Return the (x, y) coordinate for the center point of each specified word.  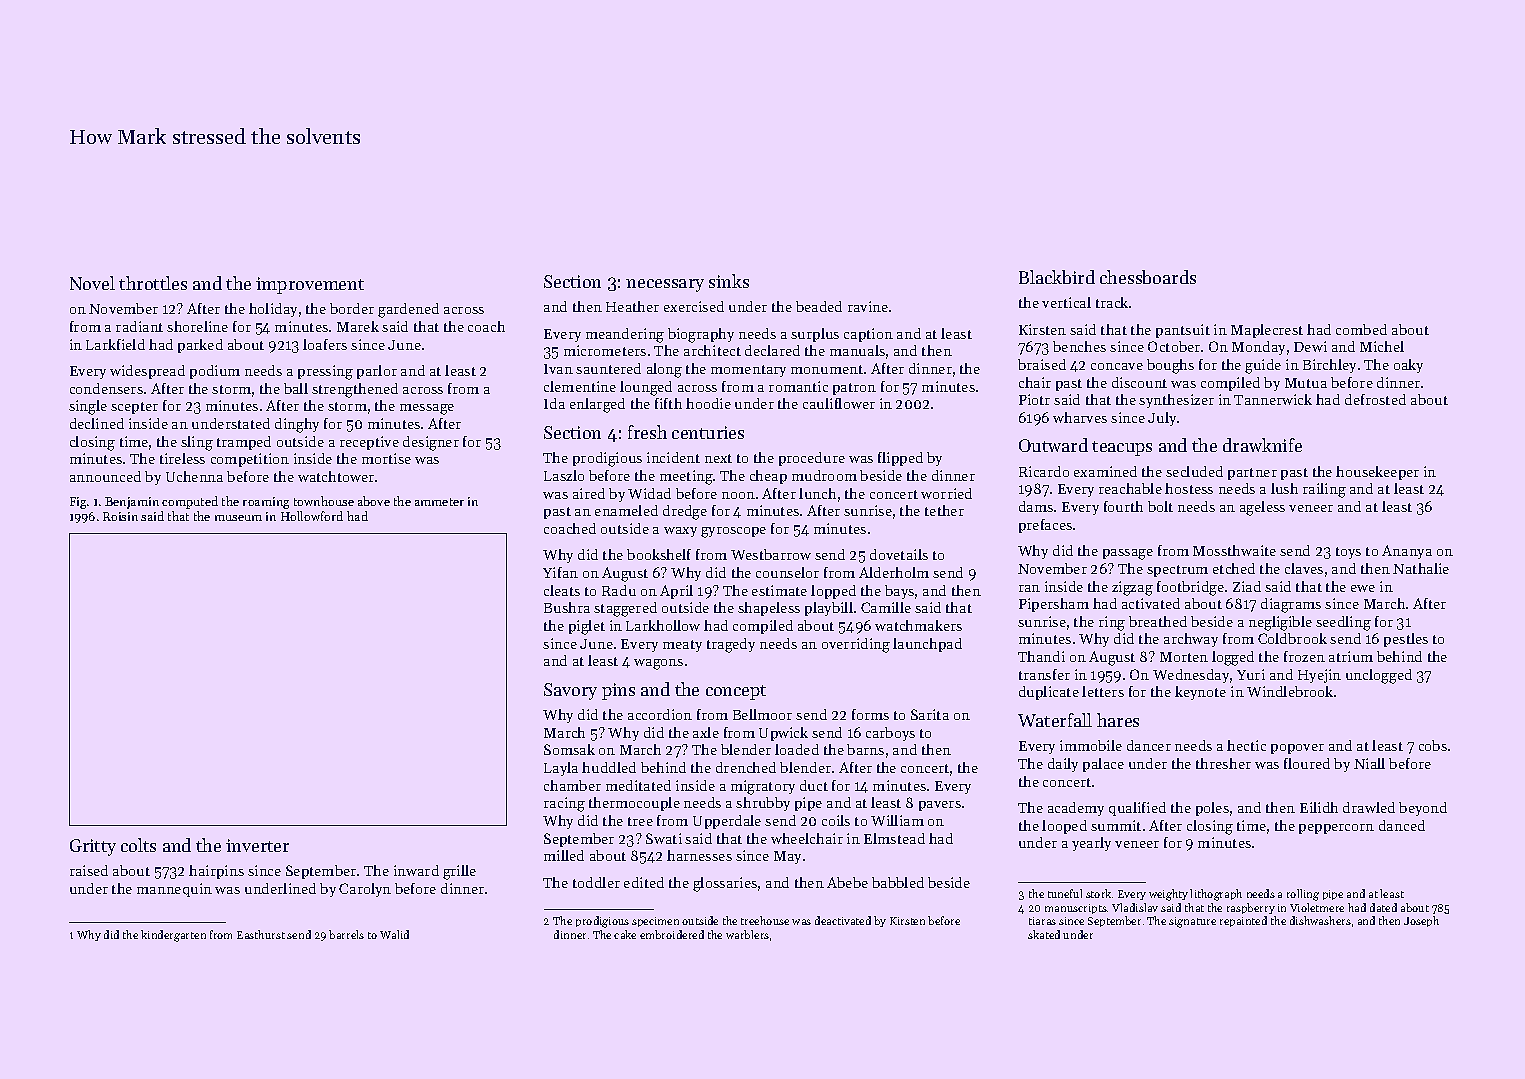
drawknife (1262, 445)
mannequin (174, 890)
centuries (708, 432)
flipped (900, 459)
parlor (377, 372)
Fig (78, 503)
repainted (1243, 921)
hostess (1189, 488)
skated (1044, 934)
